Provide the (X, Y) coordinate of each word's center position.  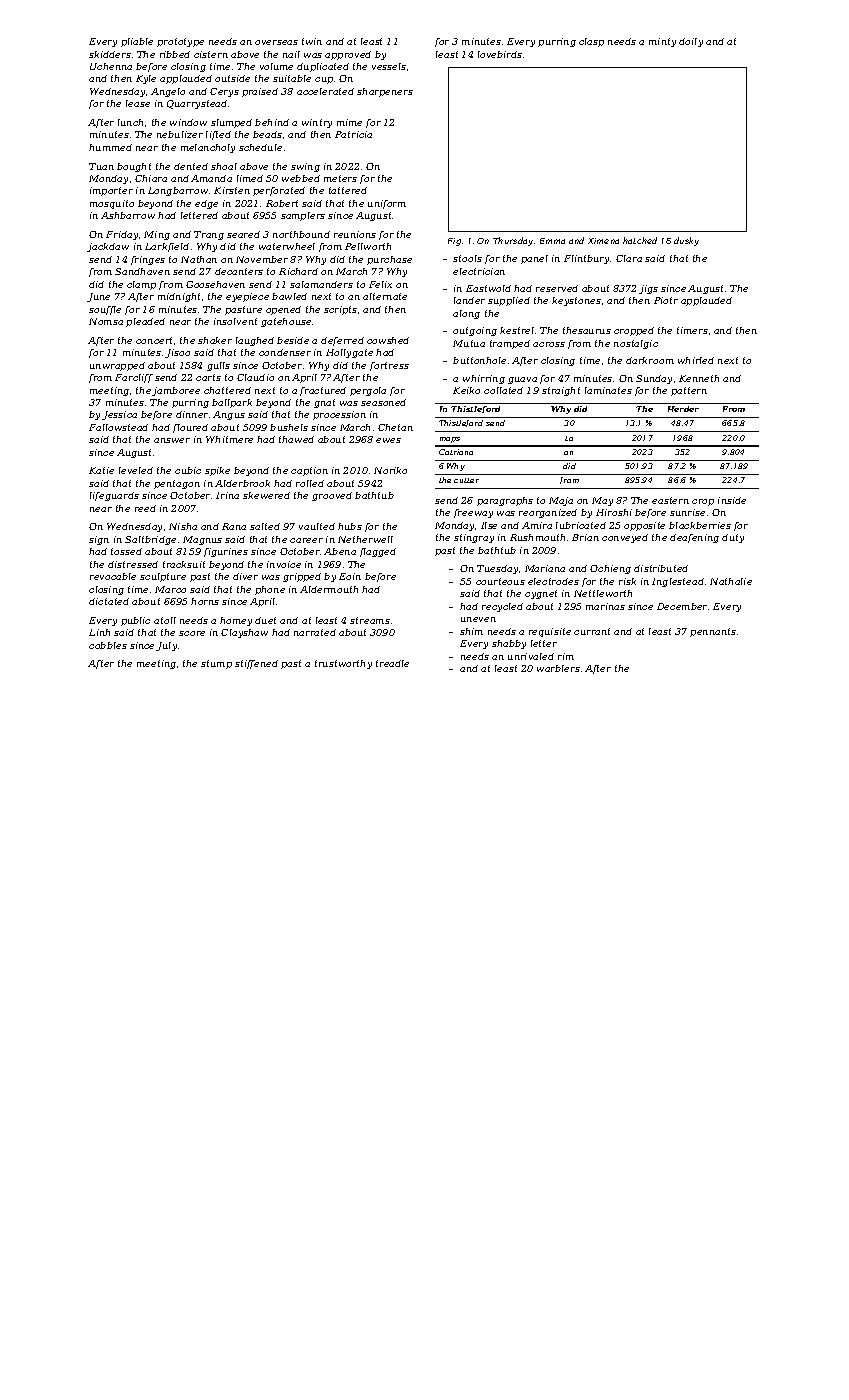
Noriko (390, 470)
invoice (284, 564)
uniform (387, 204)
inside (732, 500)
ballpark (232, 403)
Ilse (489, 525)
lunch (130, 122)
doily (691, 42)
